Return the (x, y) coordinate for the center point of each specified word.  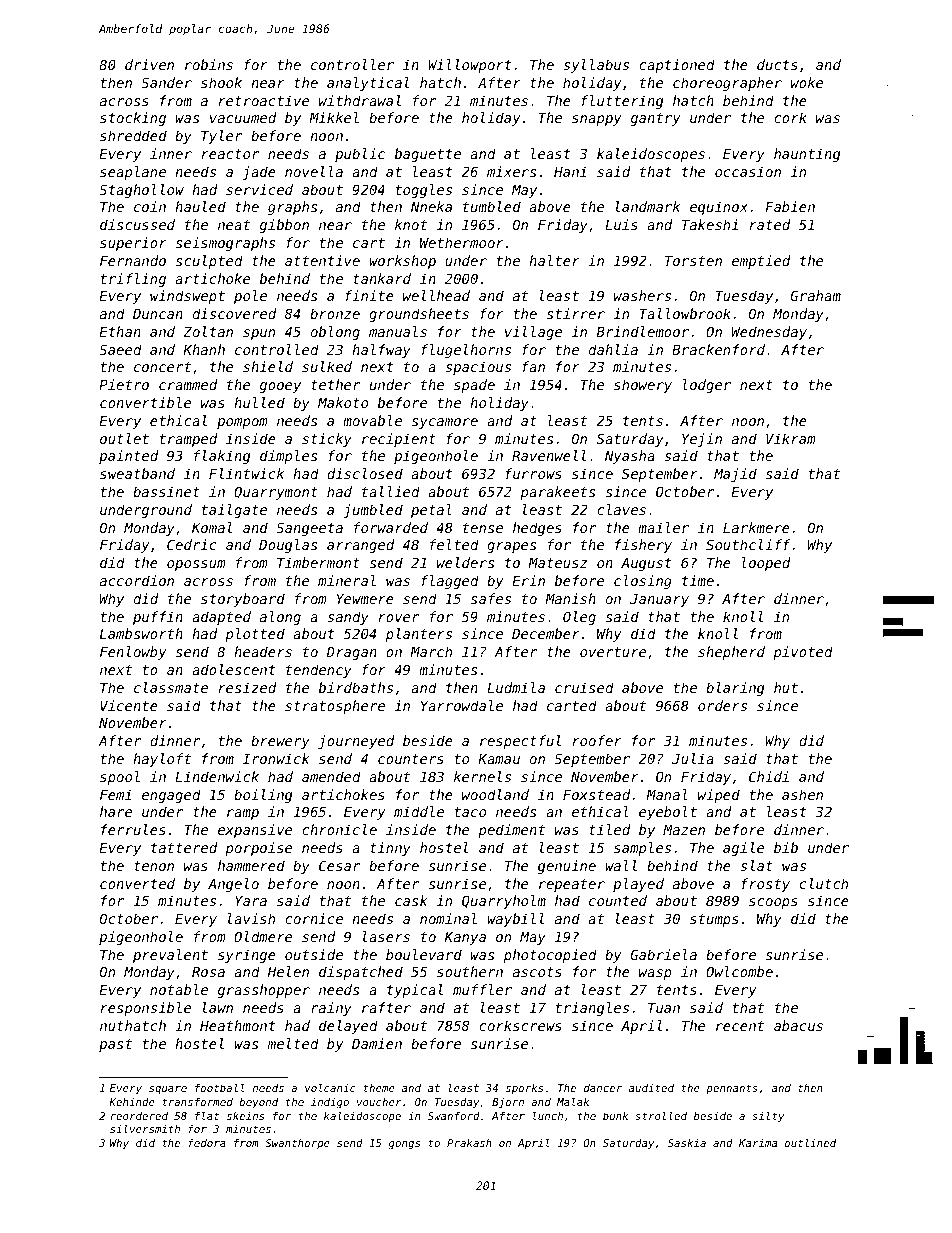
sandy (348, 618)
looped (766, 564)
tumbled (492, 206)
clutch (824, 883)
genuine (567, 867)
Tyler (221, 137)
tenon (154, 866)
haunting (807, 155)
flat (207, 1115)
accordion (137, 580)
